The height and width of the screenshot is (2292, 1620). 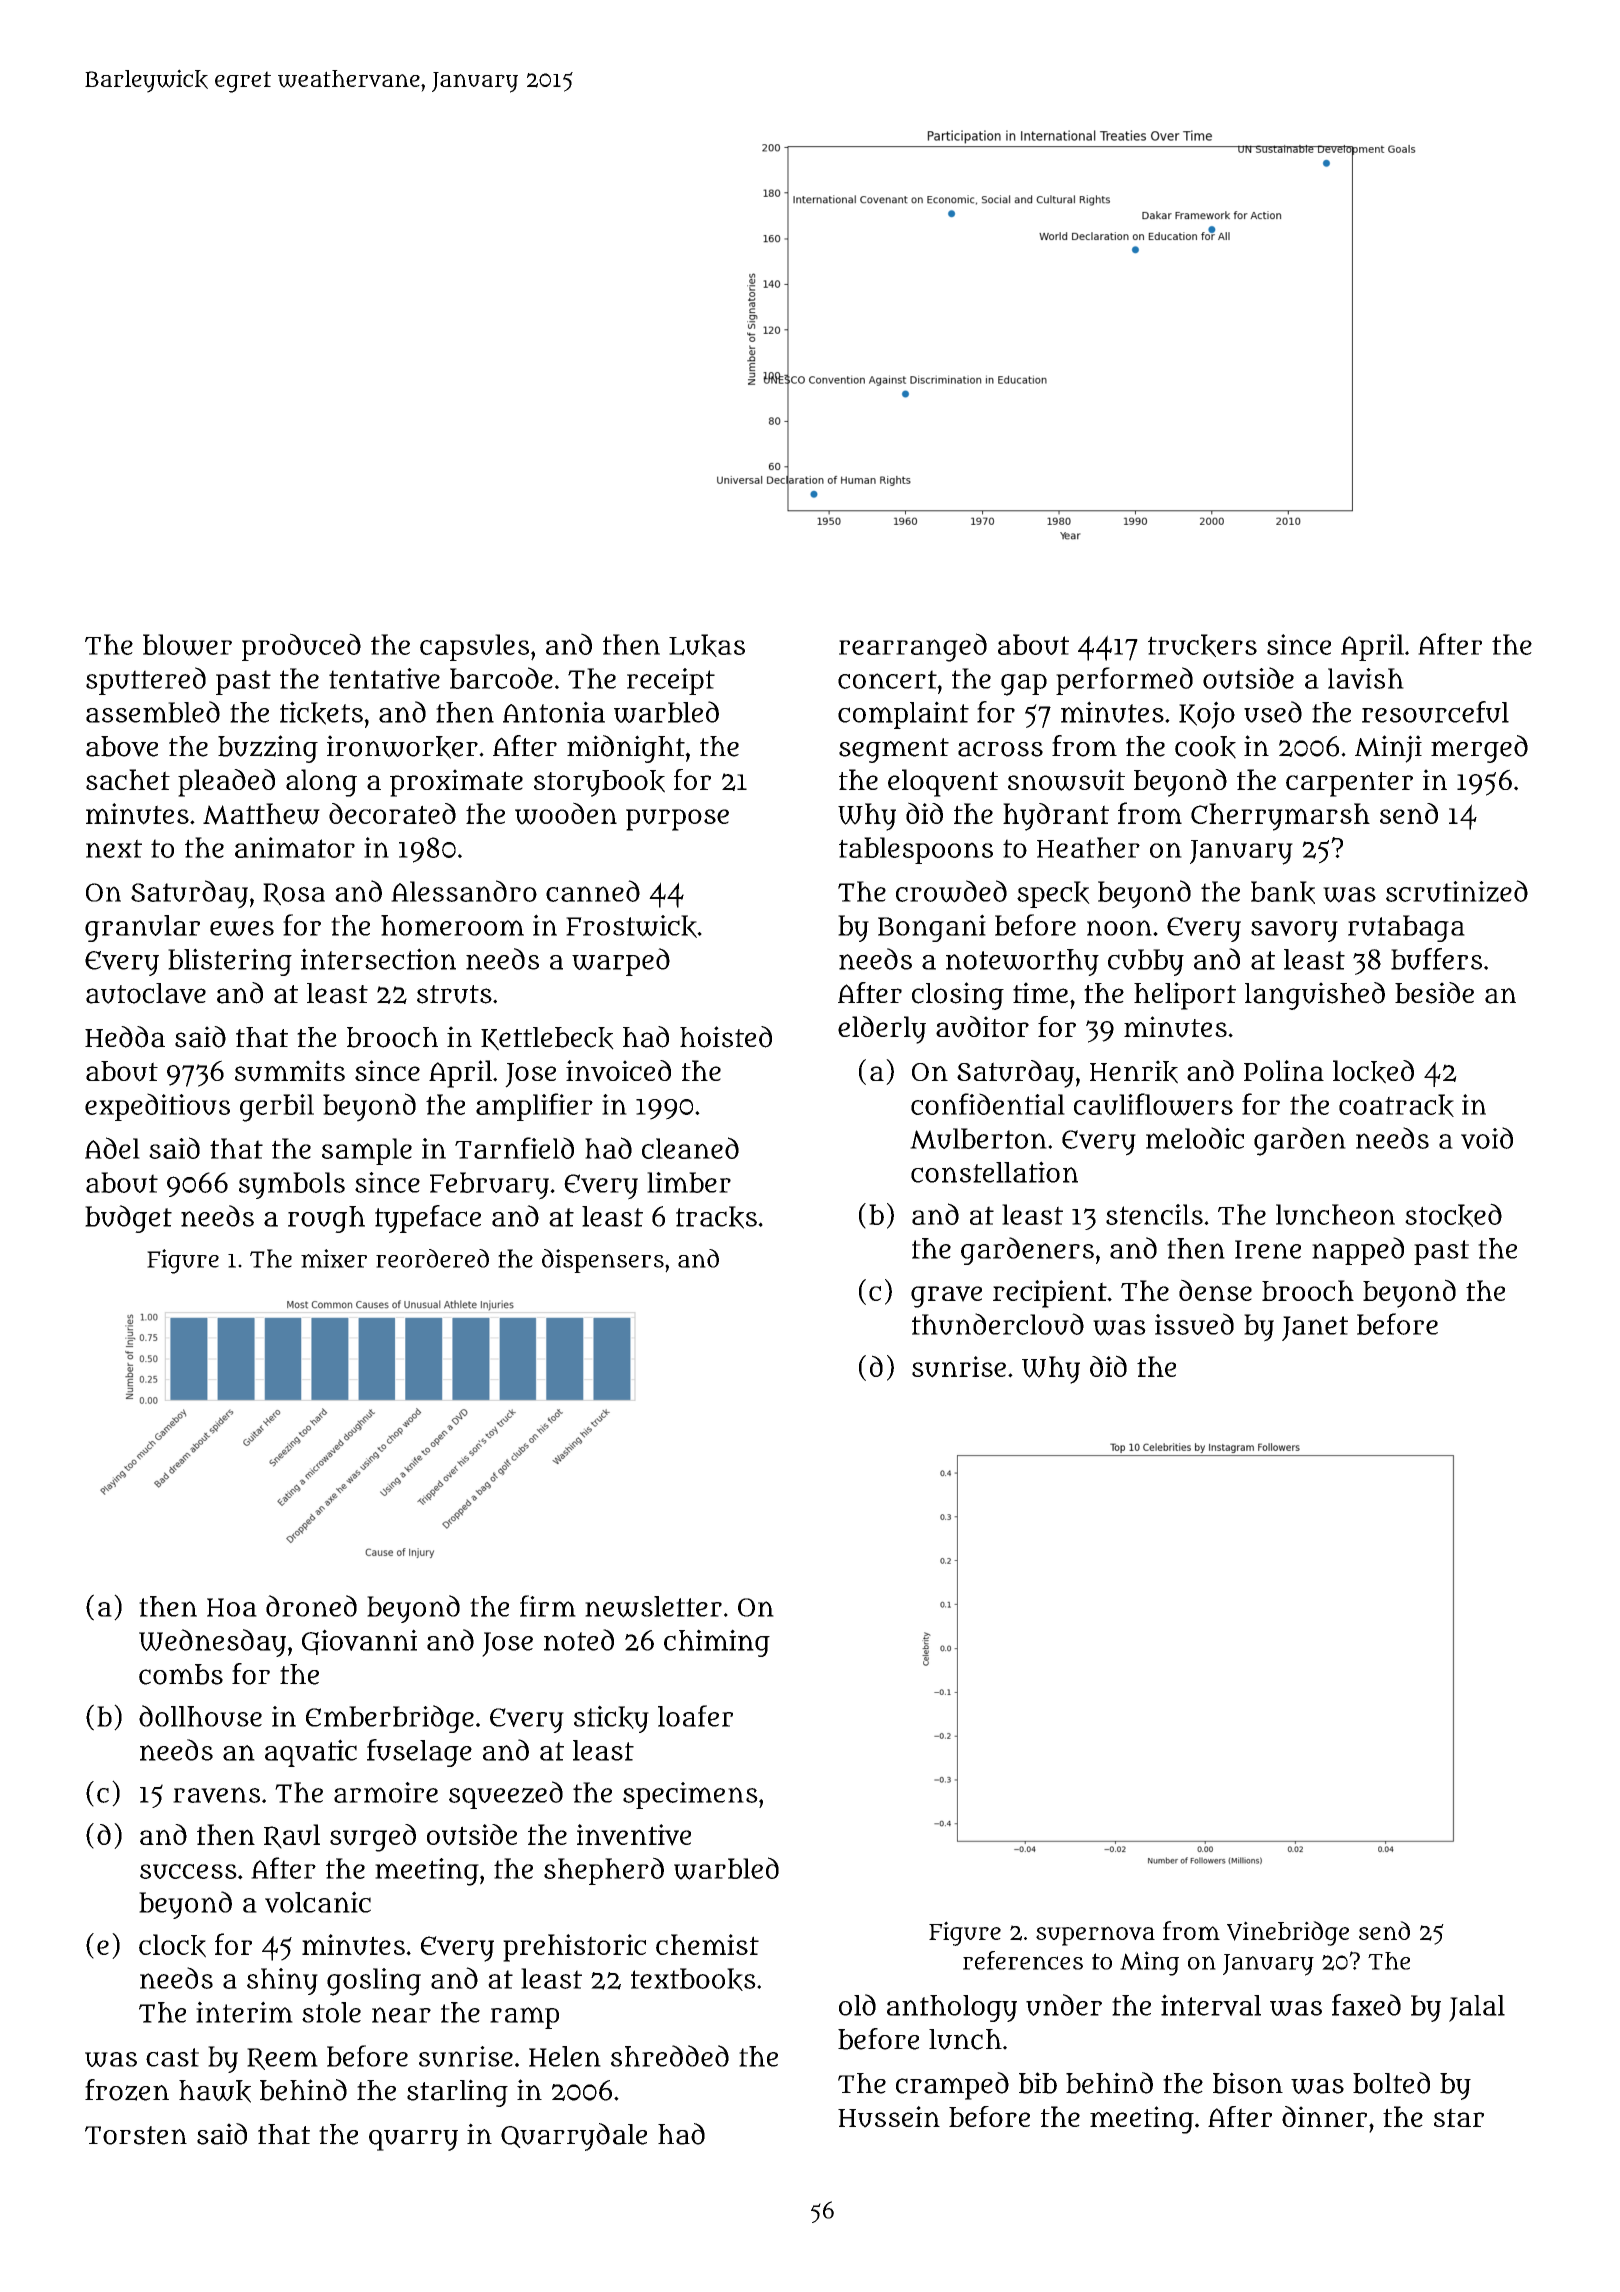 What do you see at coordinates (290, 1071) in the screenshot?
I see `summits` at bounding box center [290, 1071].
